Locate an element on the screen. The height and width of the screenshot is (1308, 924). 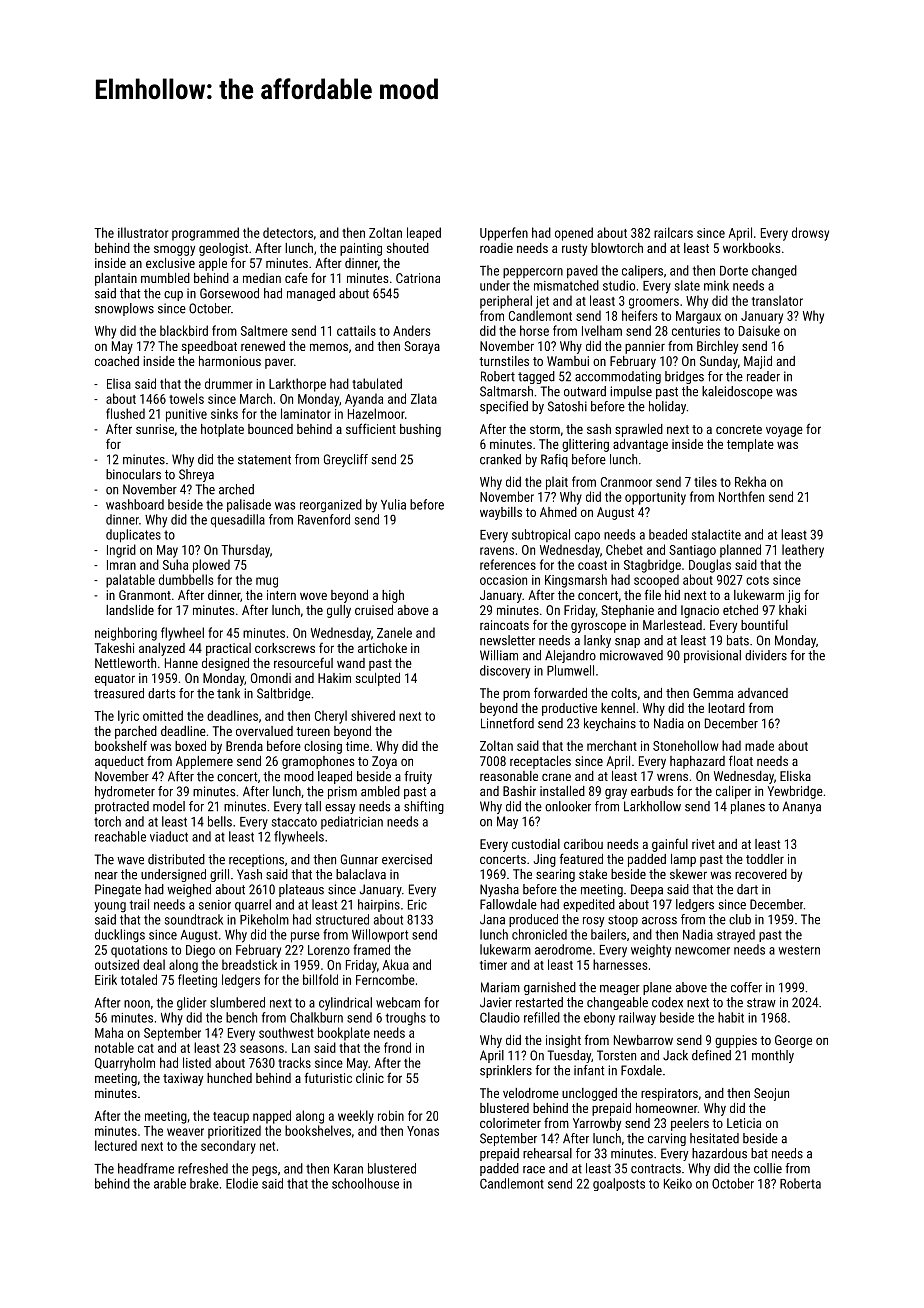
Majid is located at coordinates (758, 362).
